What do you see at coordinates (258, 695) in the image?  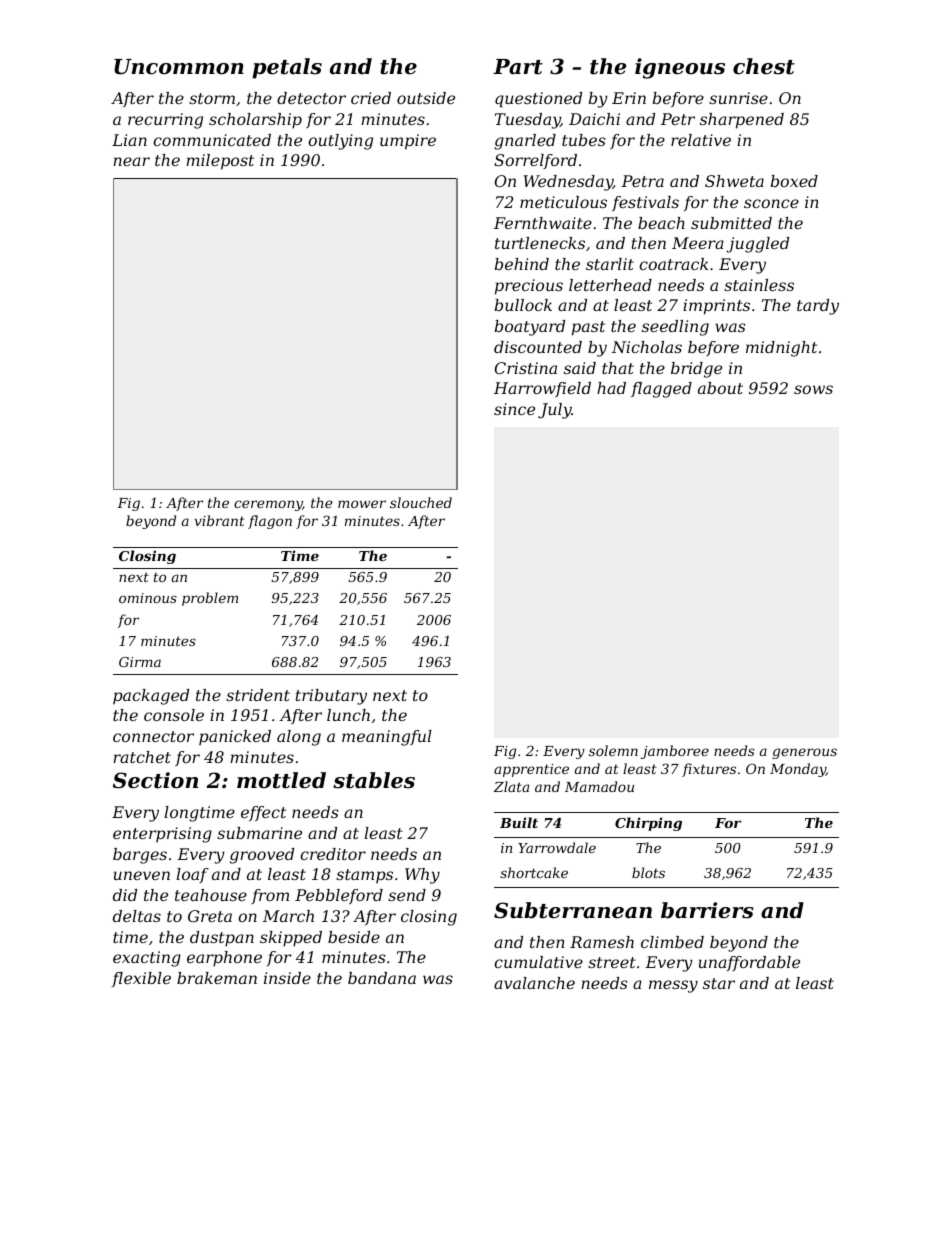 I see `strident` at bounding box center [258, 695].
